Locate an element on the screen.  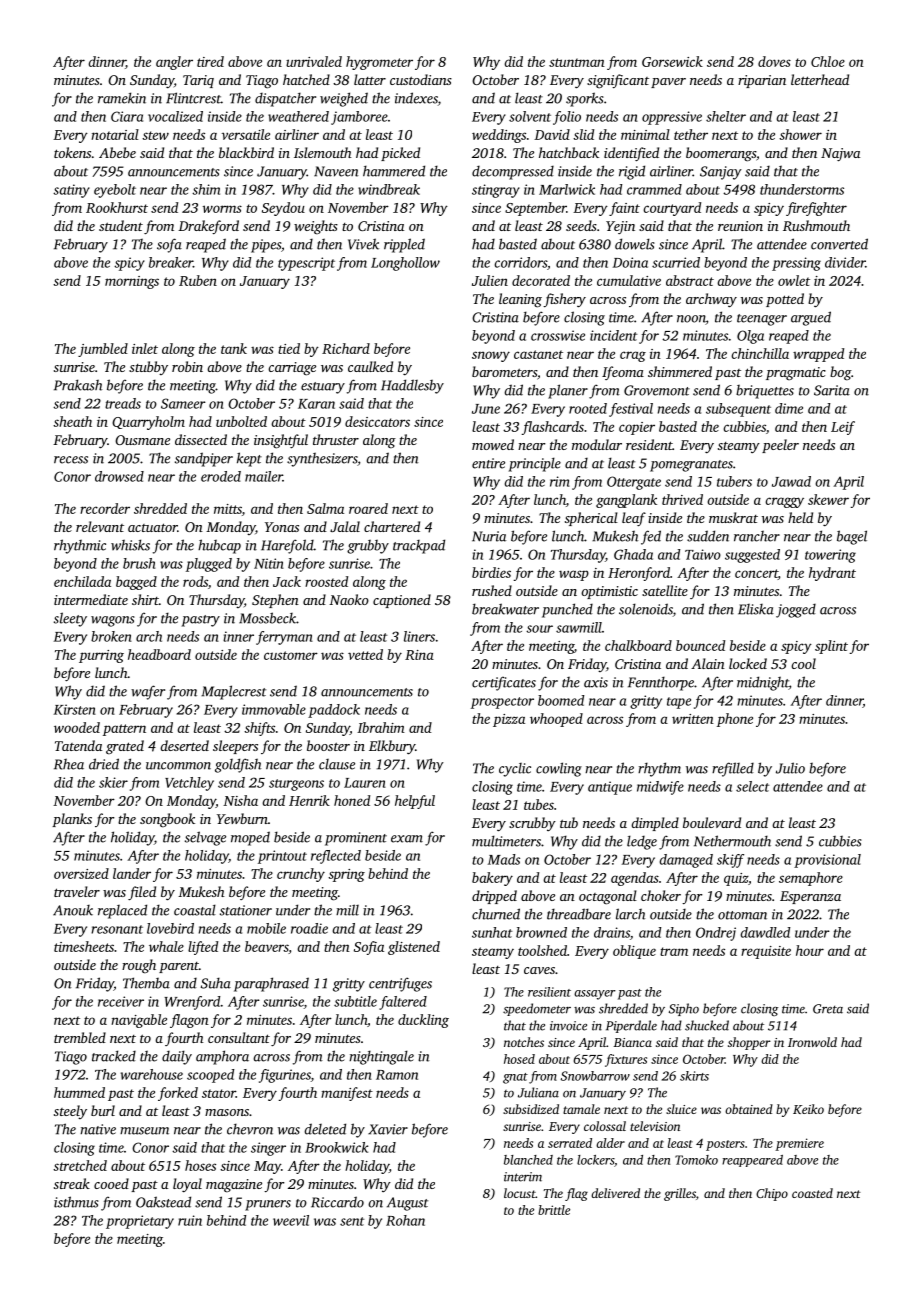
custodians is located at coordinates (421, 79).
